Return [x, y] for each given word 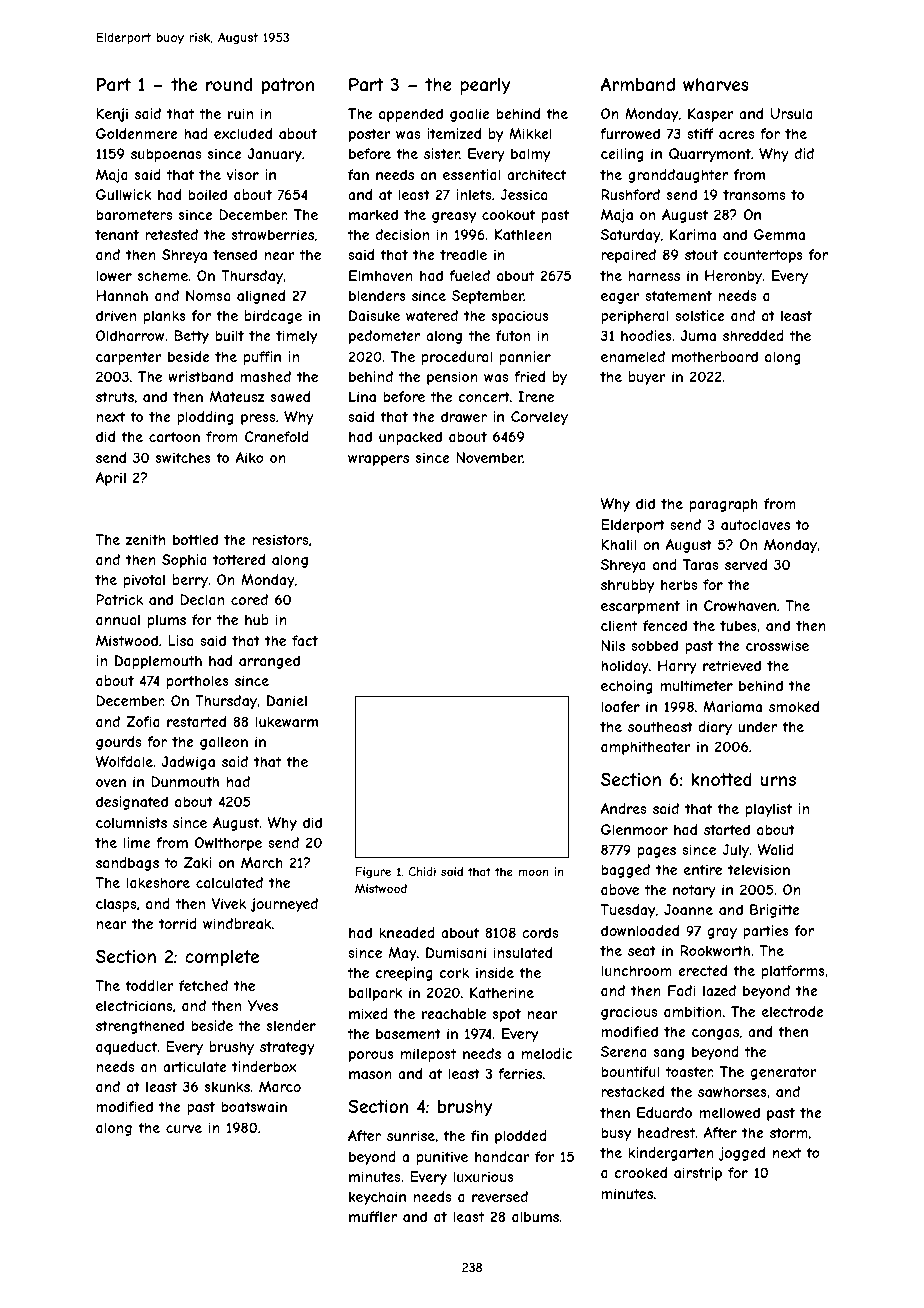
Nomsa [208, 295]
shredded [753, 335]
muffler [373, 1216]
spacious [520, 317]
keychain [377, 1198]
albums [535, 1216]
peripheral [634, 317]
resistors [280, 539]
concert [484, 397]
